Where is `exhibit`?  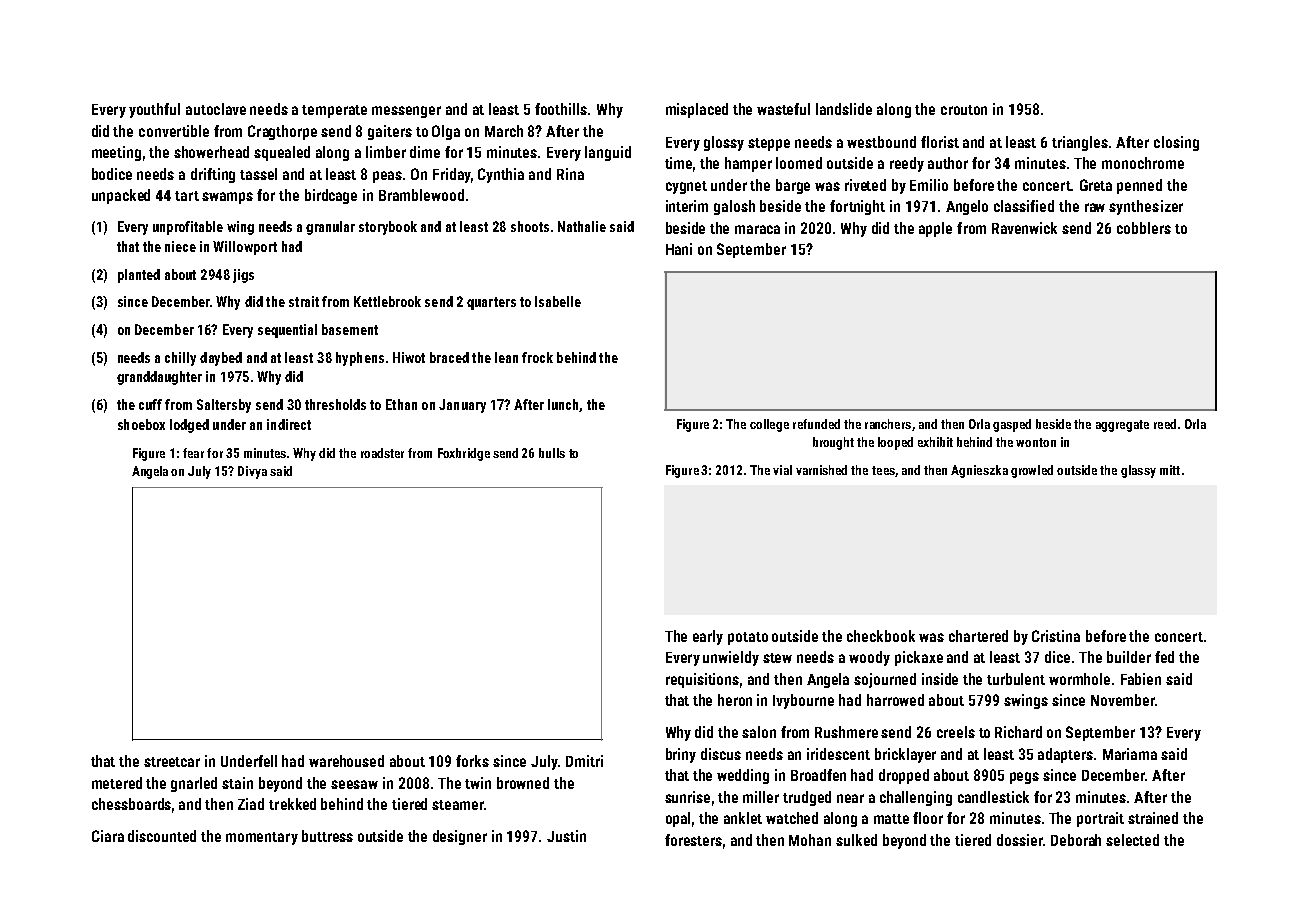 exhibit is located at coordinates (935, 442).
